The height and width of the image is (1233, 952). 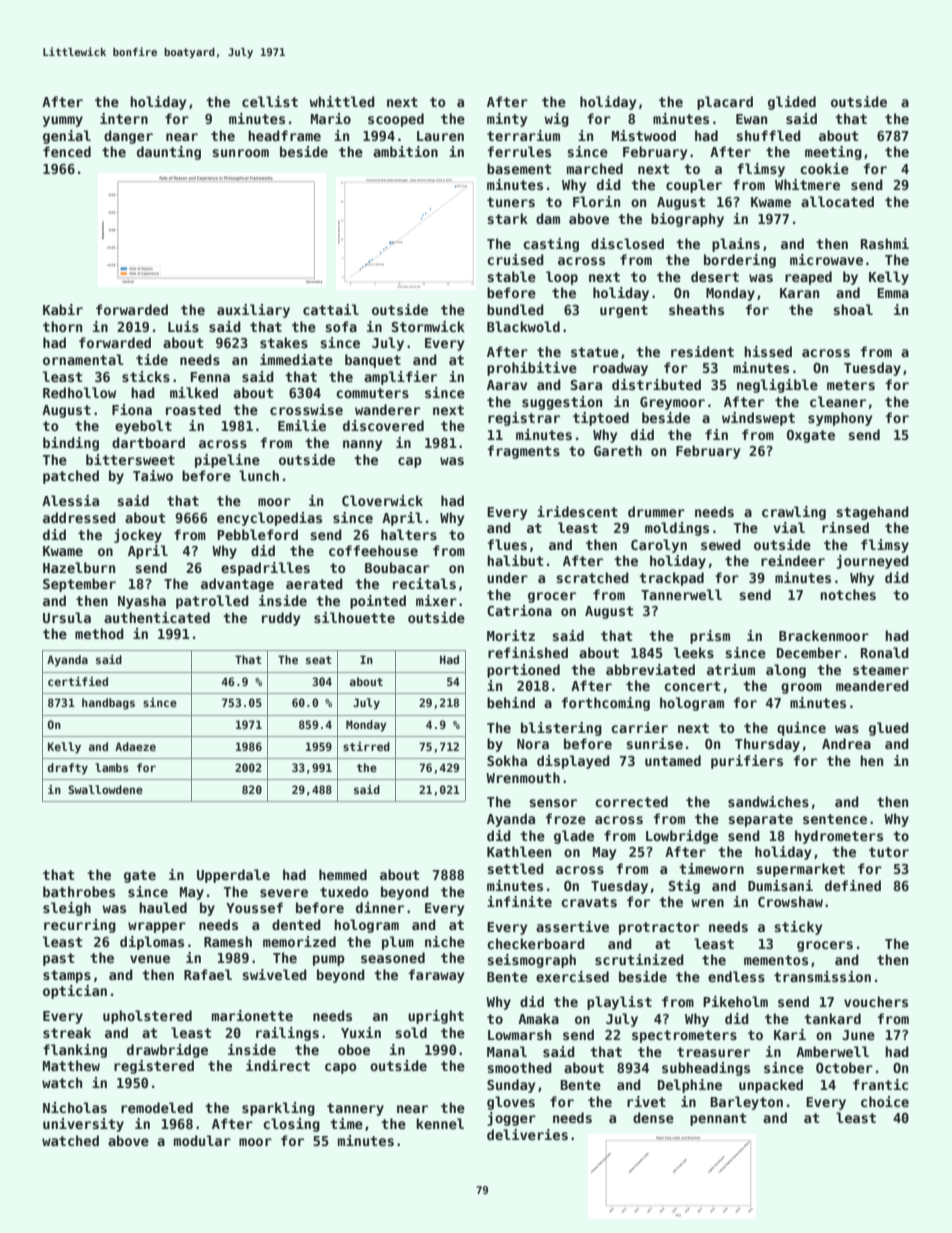 I want to click on patrolled, so click(x=212, y=602).
